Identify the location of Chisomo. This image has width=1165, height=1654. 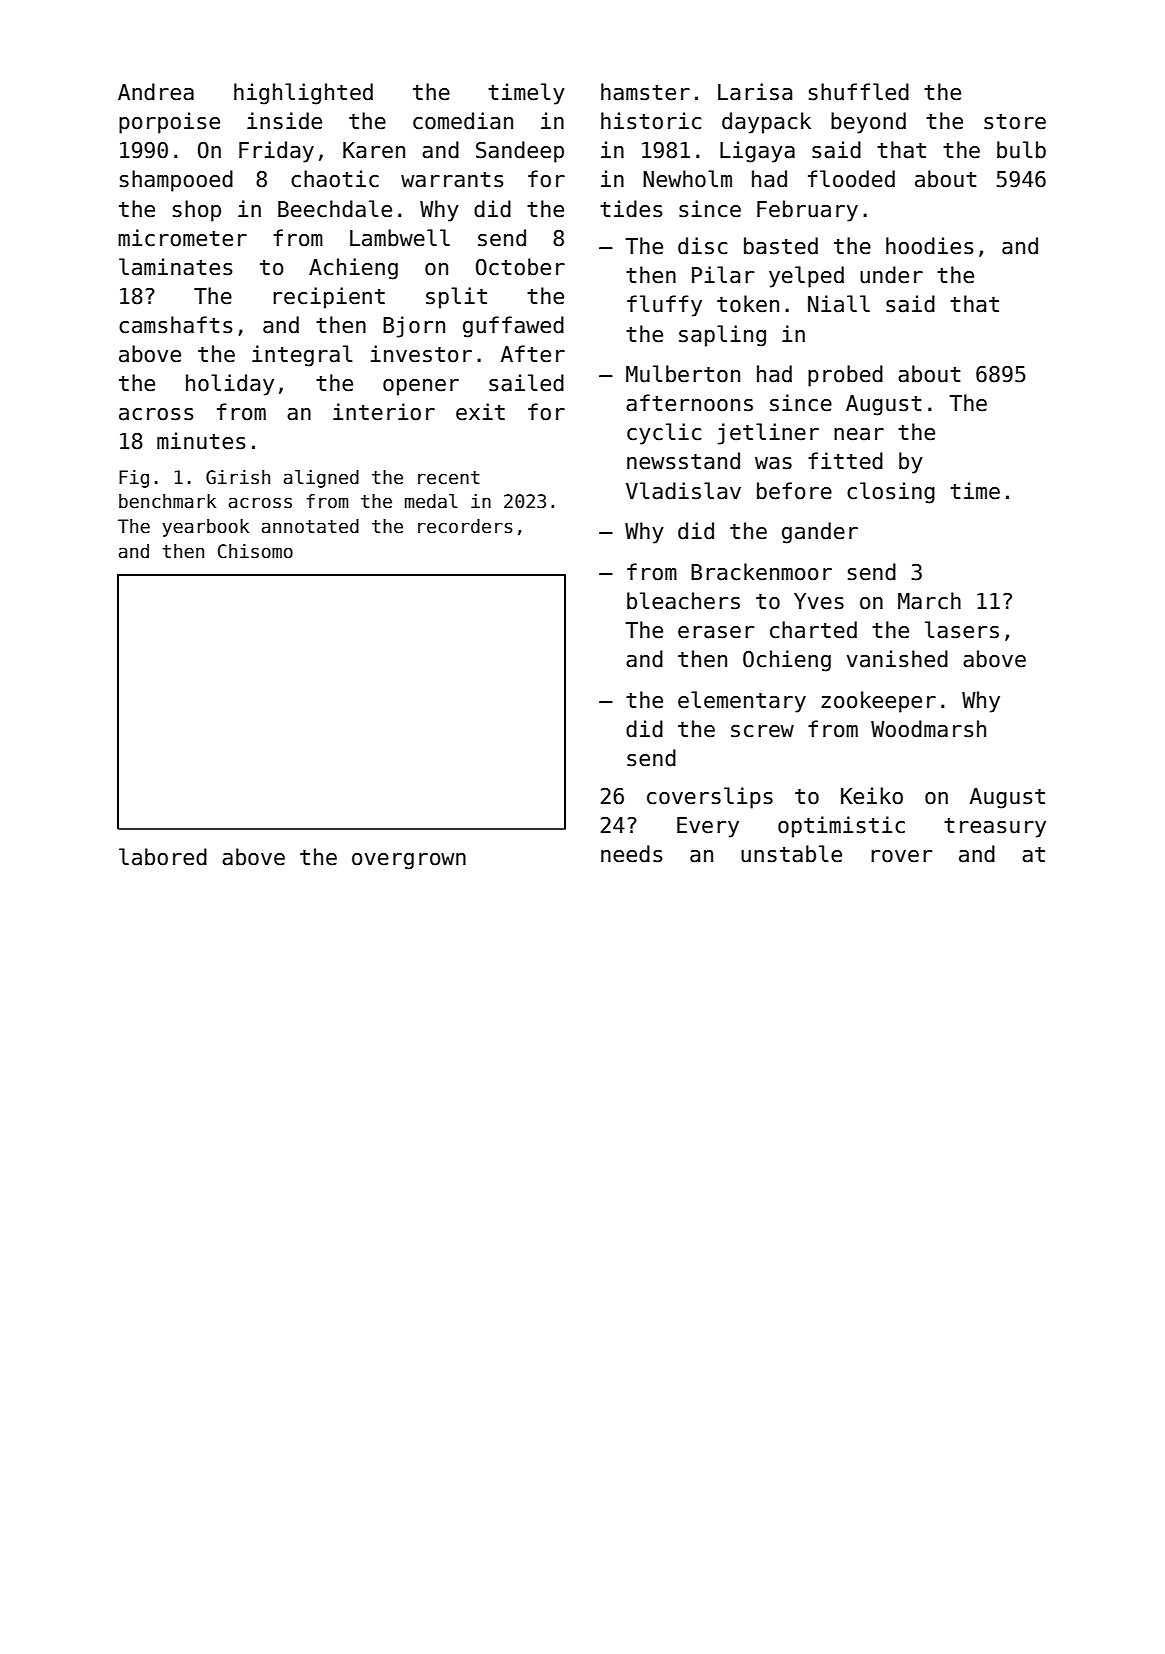
(255, 551).
